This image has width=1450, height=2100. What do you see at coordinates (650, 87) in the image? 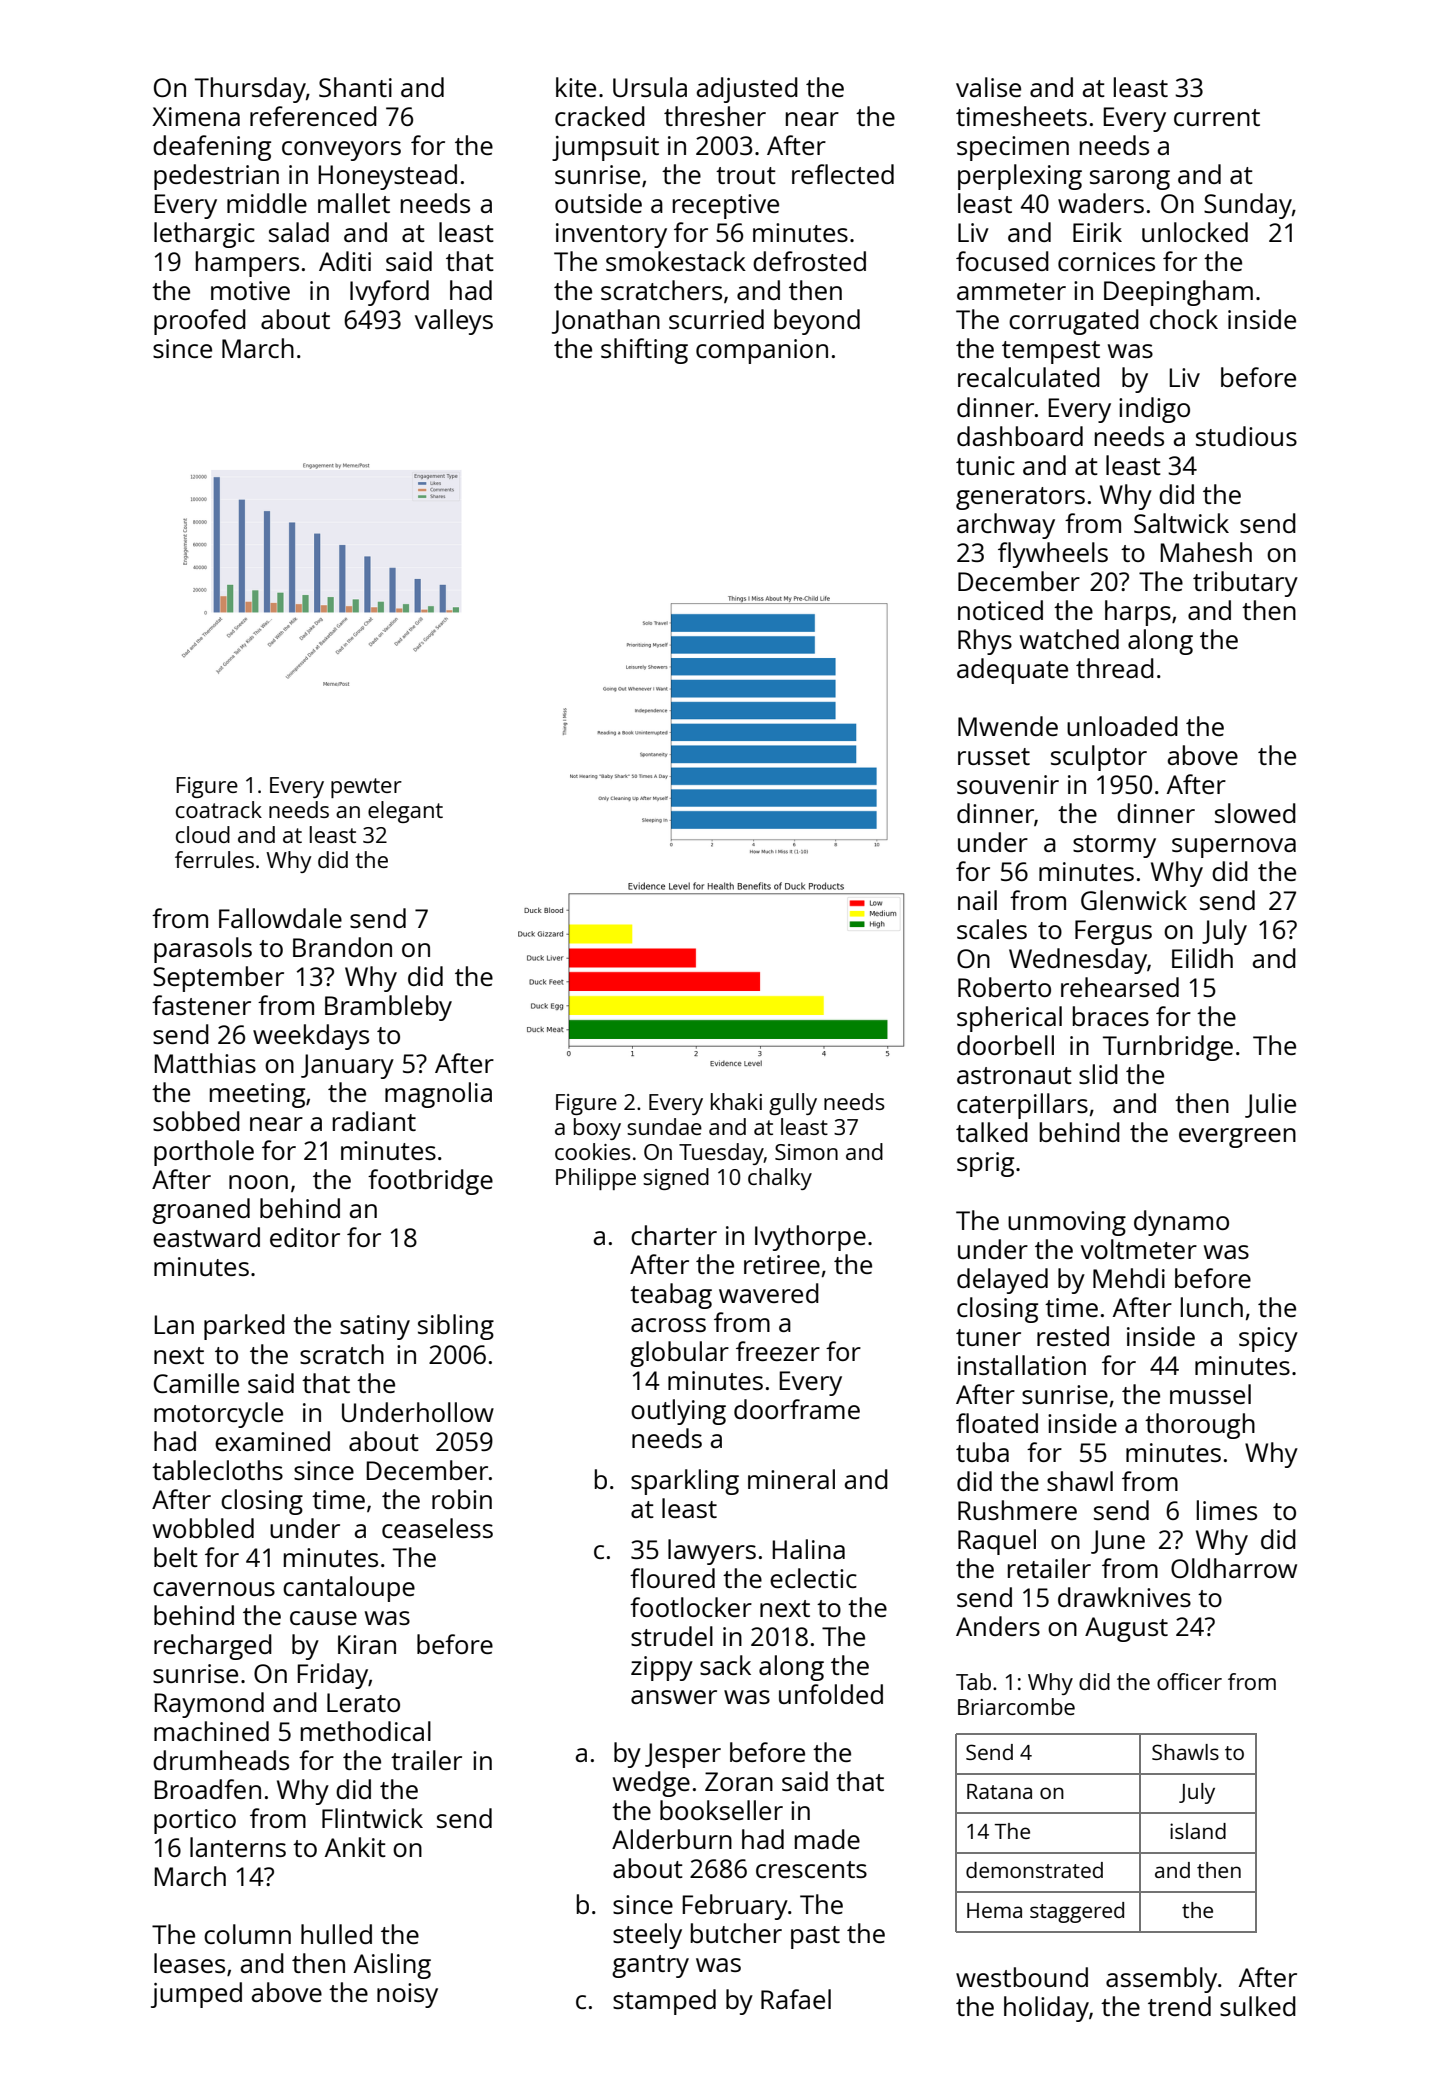
I see `Ursula` at bounding box center [650, 87].
